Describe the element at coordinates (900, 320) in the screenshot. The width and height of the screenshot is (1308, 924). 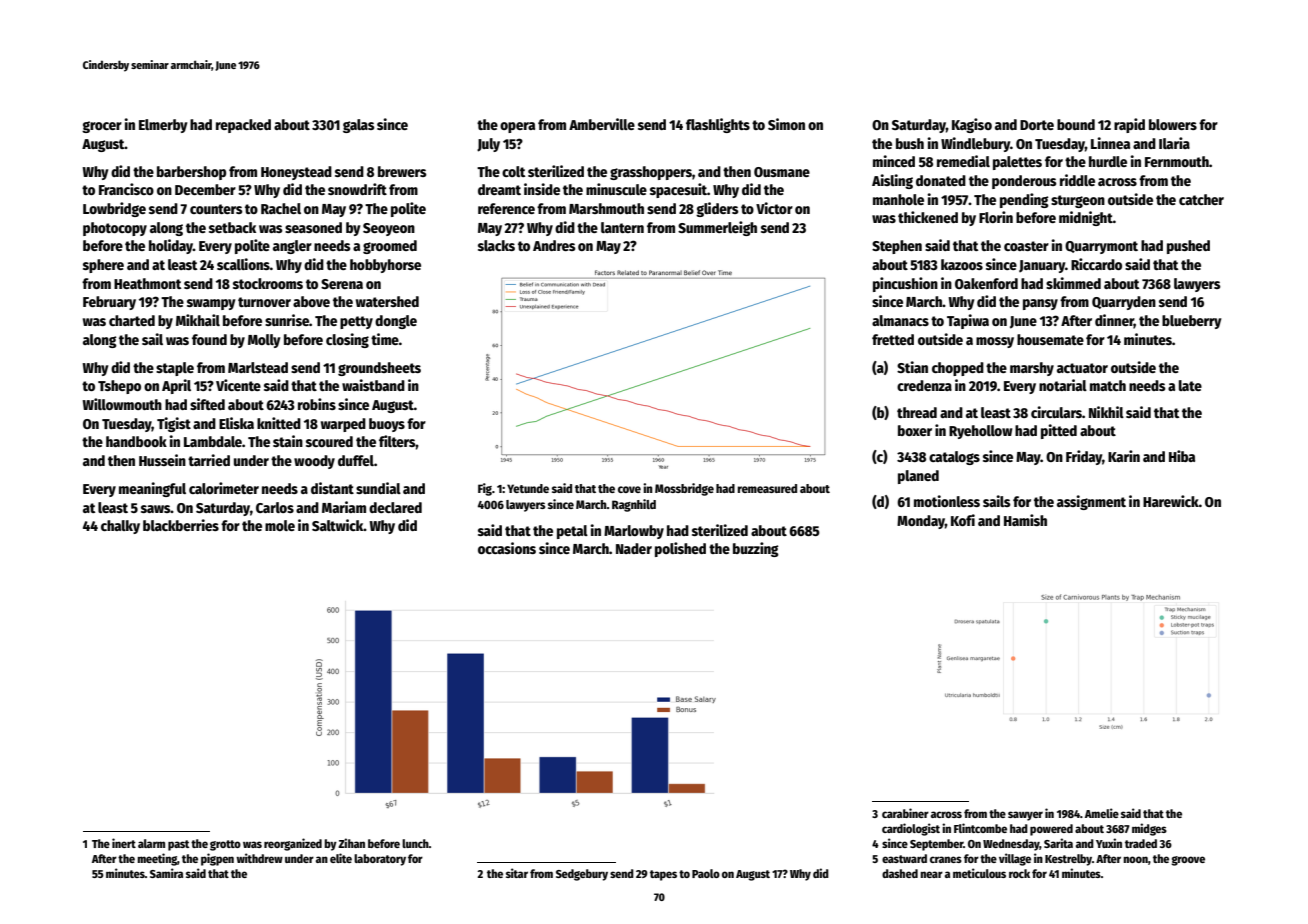
I see `almanacs` at that location.
